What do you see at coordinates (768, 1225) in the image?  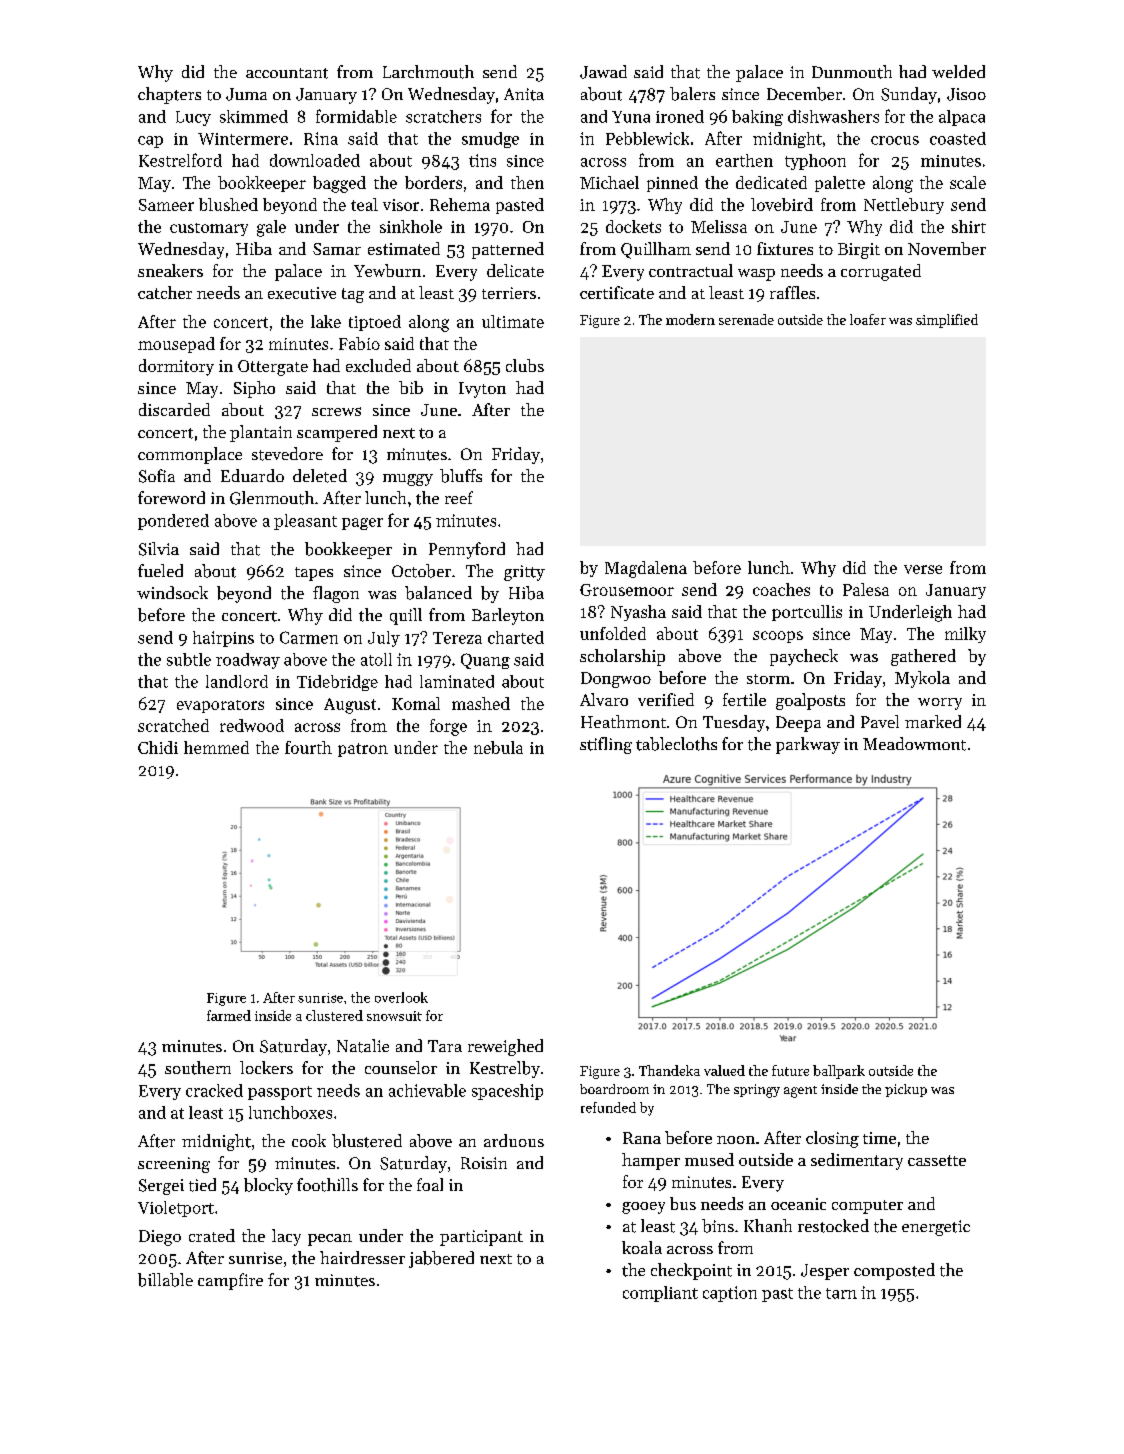 I see `Khanh` at bounding box center [768, 1225].
